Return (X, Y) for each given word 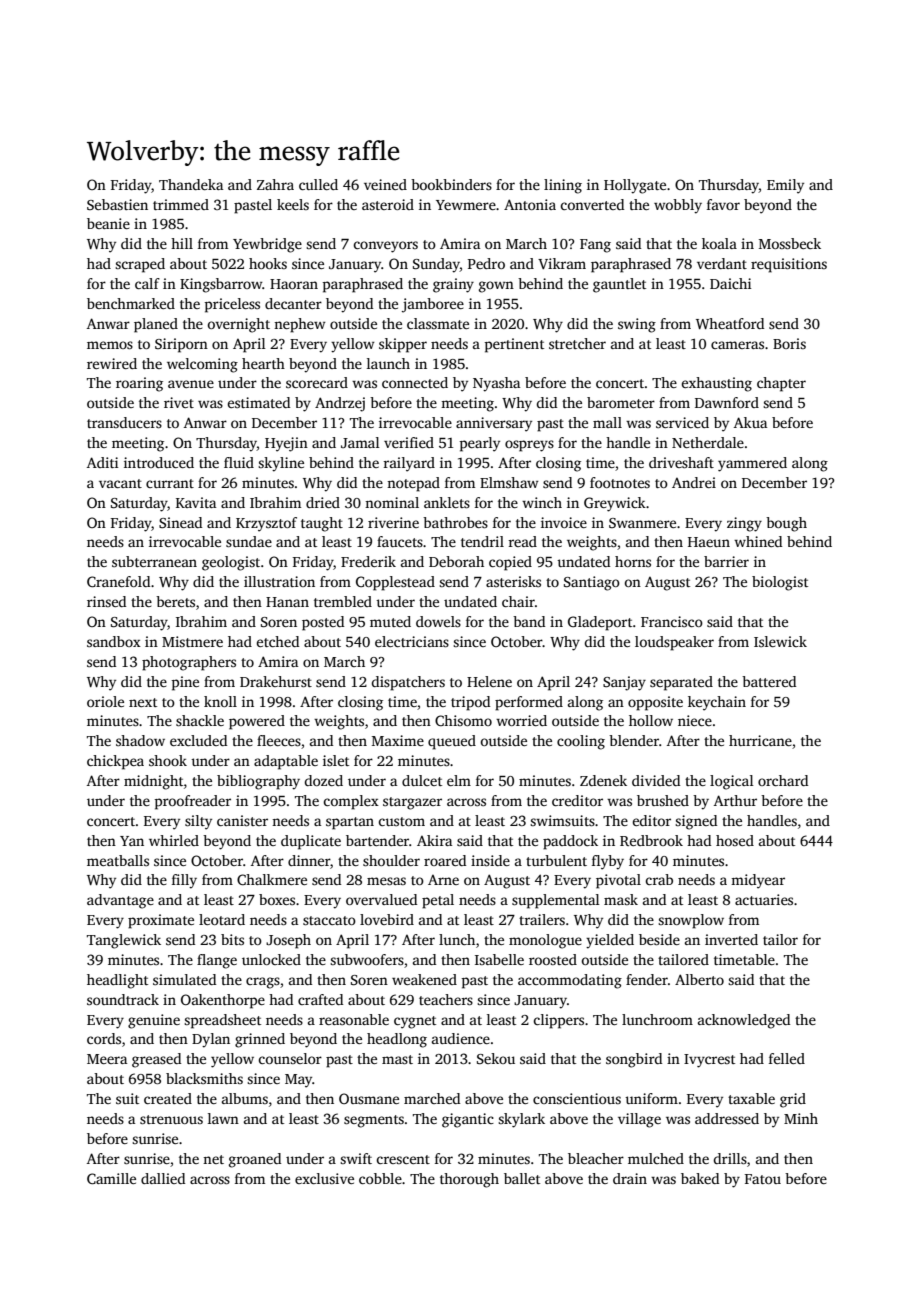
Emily (785, 186)
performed (529, 703)
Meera (107, 1059)
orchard (783, 780)
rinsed (106, 601)
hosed (735, 840)
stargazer (412, 803)
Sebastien (117, 204)
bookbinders (451, 184)
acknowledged (744, 1021)
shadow (140, 740)
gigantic (468, 1120)
